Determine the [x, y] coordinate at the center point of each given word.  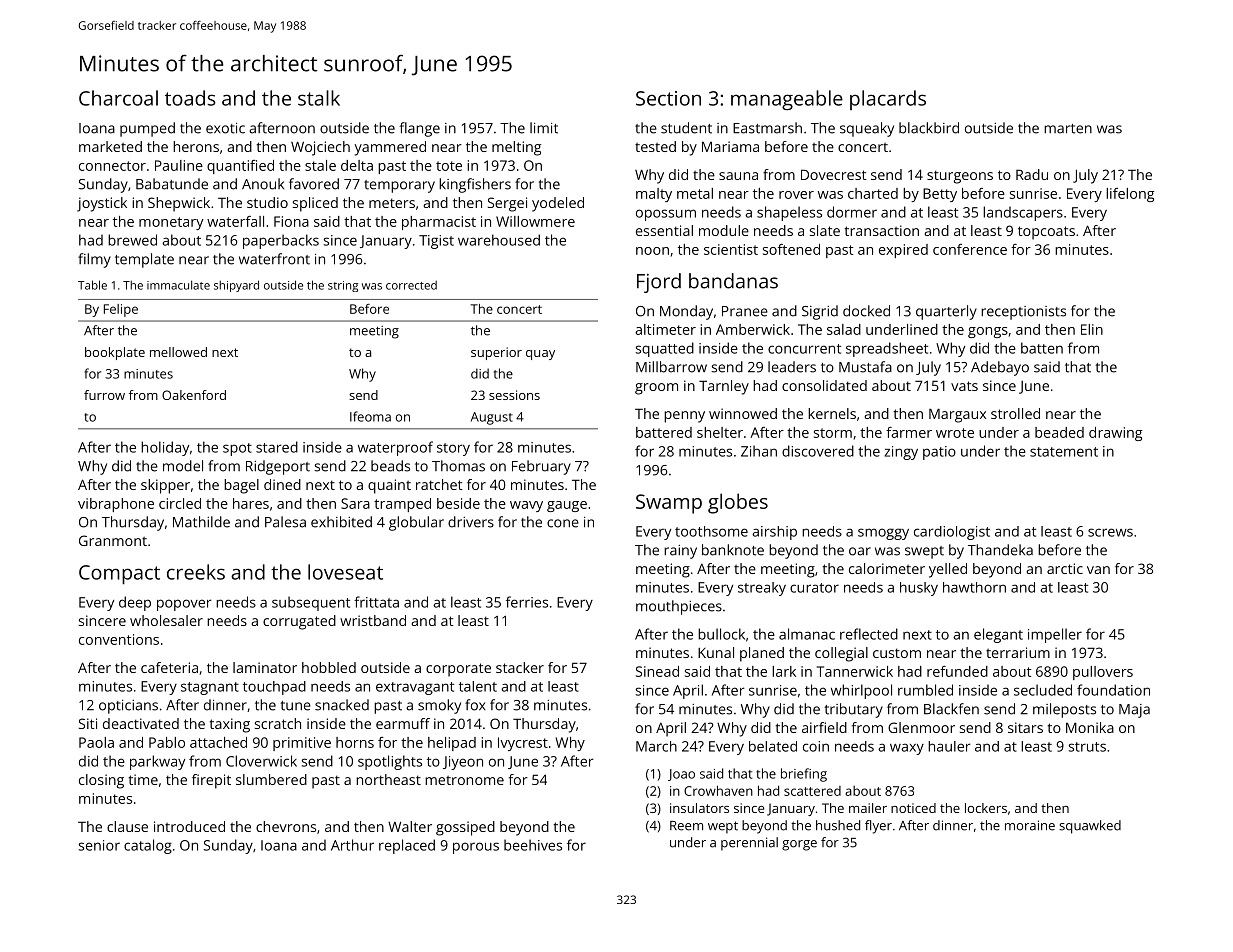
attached [218, 742]
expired [903, 251]
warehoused [499, 240]
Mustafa [865, 367]
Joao [681, 775]
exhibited [341, 522]
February [541, 467]
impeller [1055, 635]
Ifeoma [370, 416]
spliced [315, 204]
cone [563, 523]
